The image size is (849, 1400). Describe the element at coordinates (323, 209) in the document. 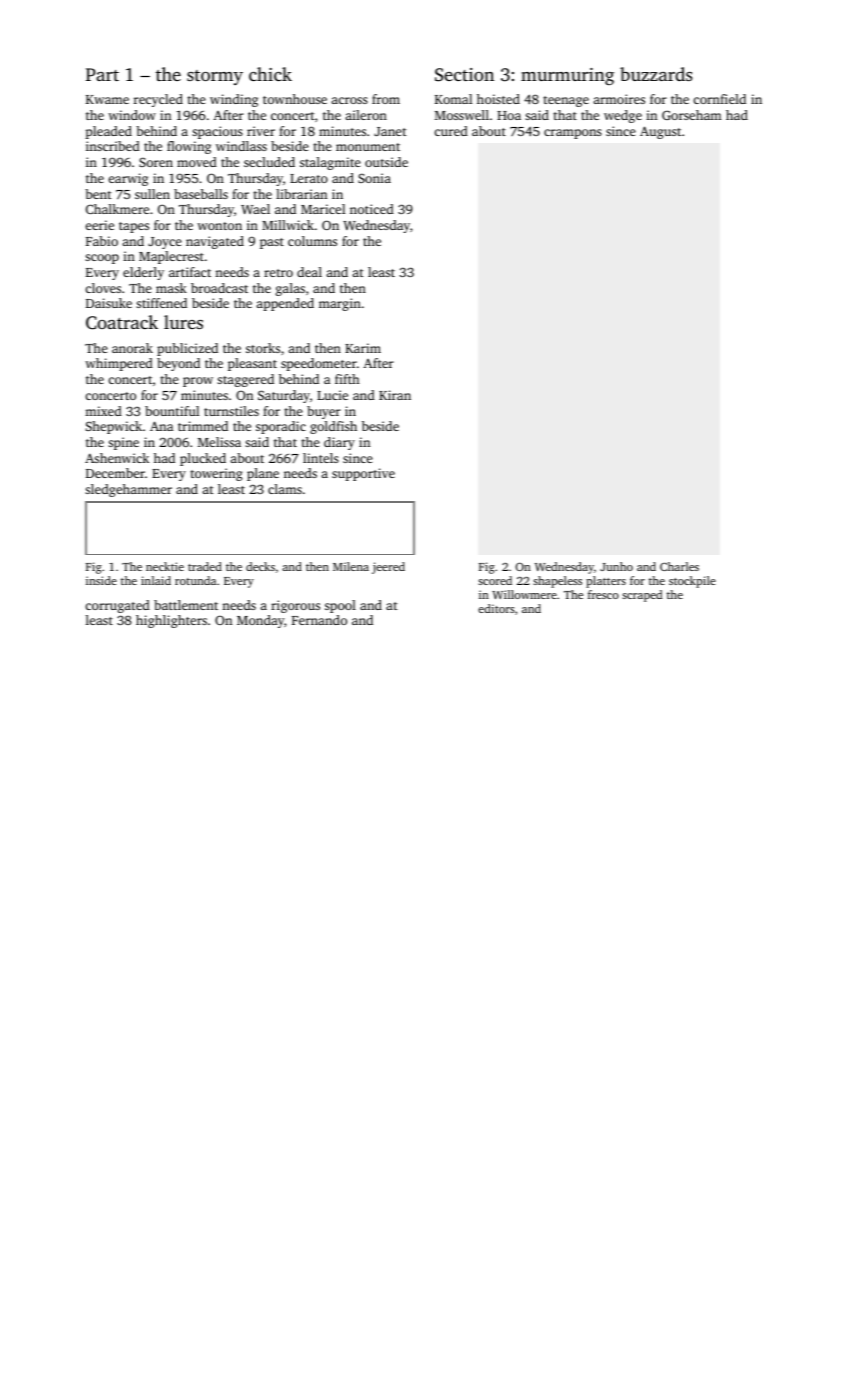

I see `Maricel` at that location.
